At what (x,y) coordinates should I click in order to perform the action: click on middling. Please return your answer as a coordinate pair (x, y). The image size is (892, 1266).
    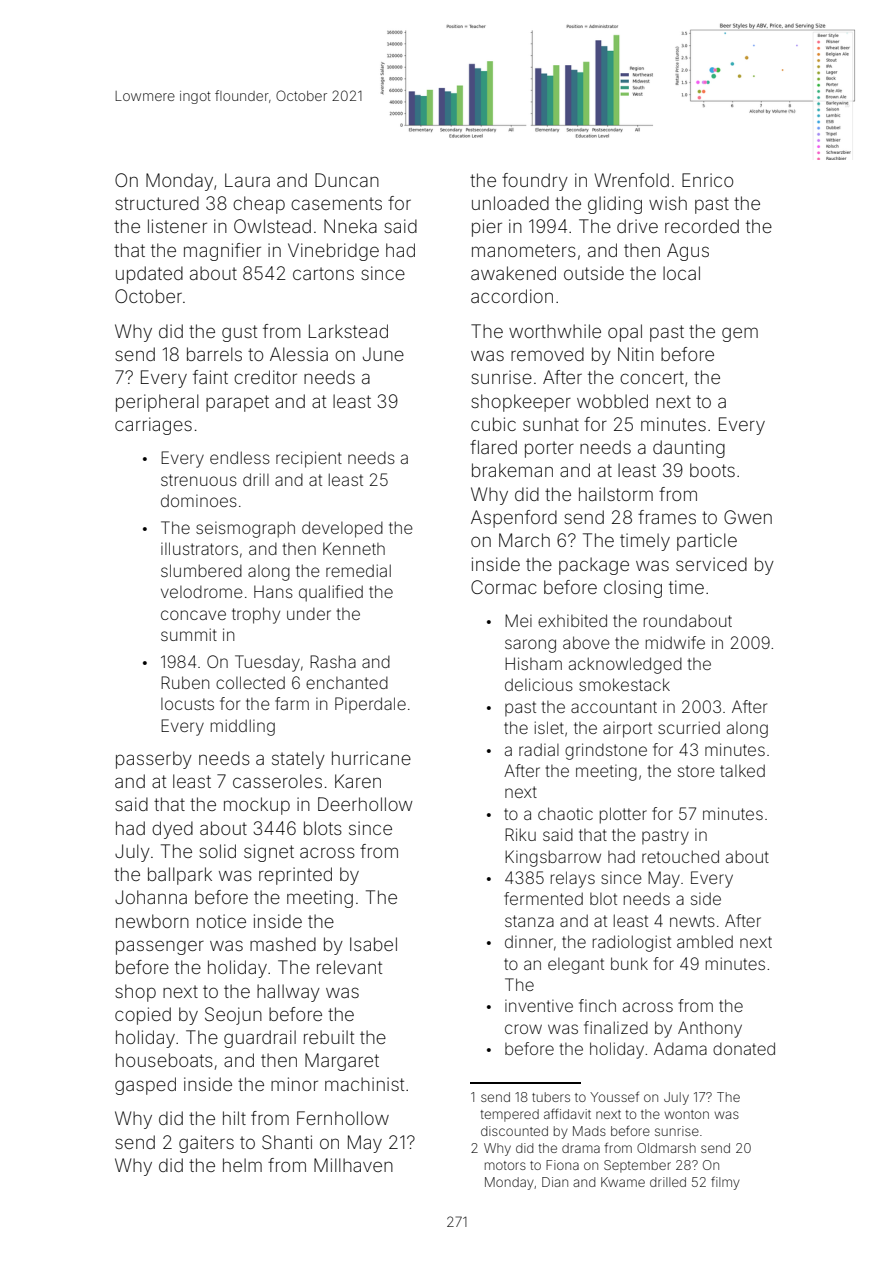
    Looking at the image, I should click on (243, 727).
